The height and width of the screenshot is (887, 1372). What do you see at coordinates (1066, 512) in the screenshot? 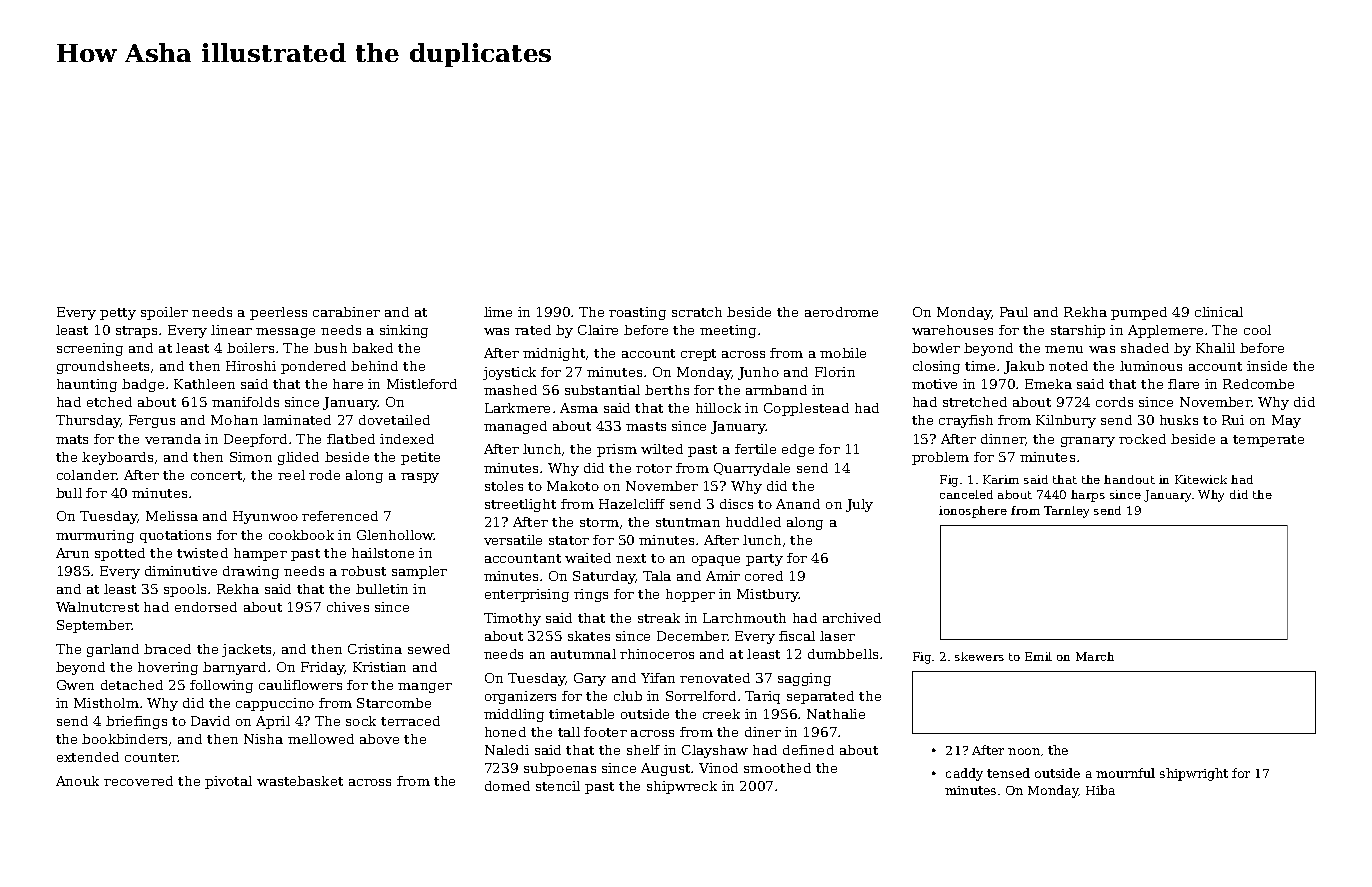
I see `Tarnley` at bounding box center [1066, 512].
